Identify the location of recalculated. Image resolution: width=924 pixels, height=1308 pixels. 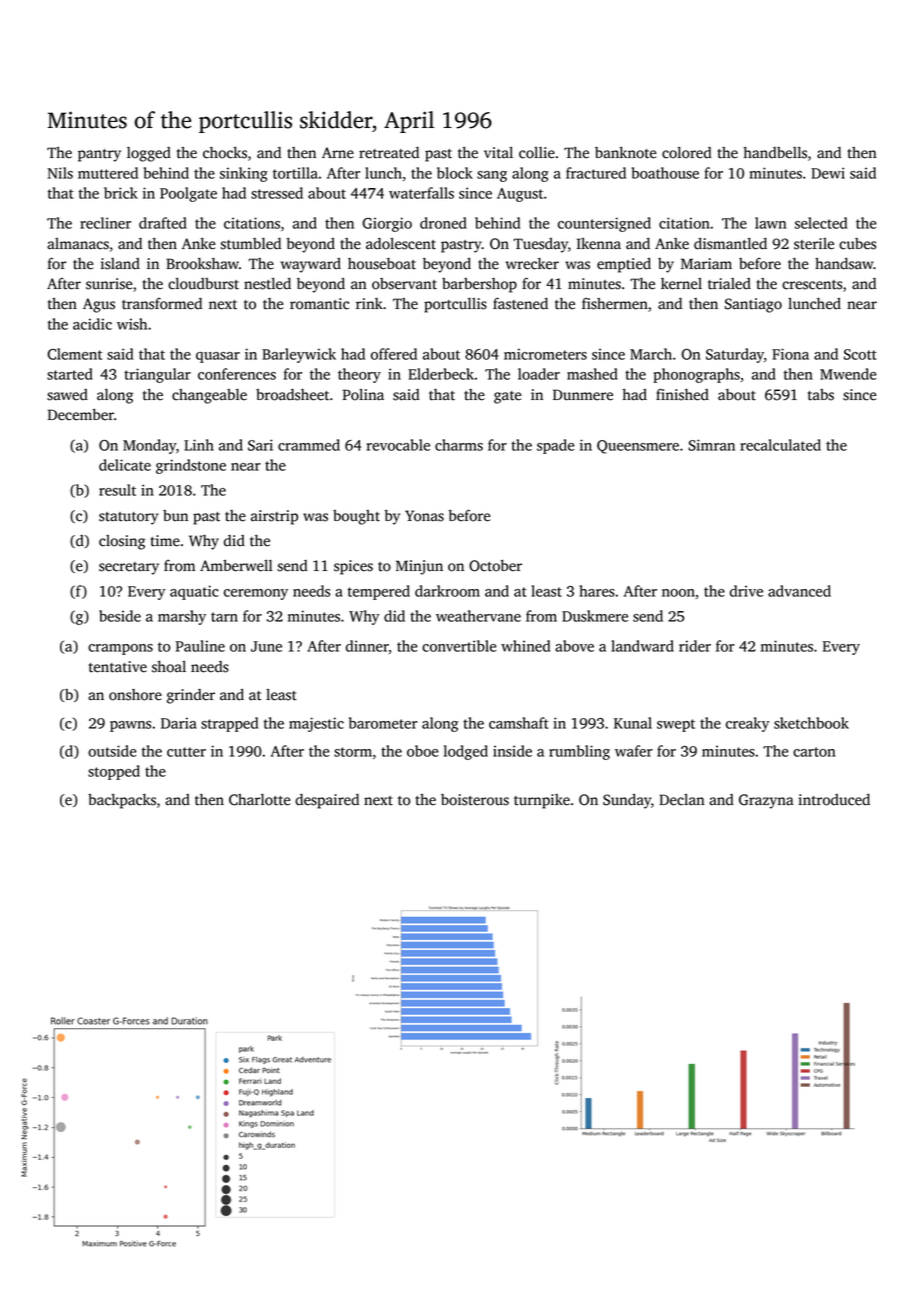
(780, 445).
